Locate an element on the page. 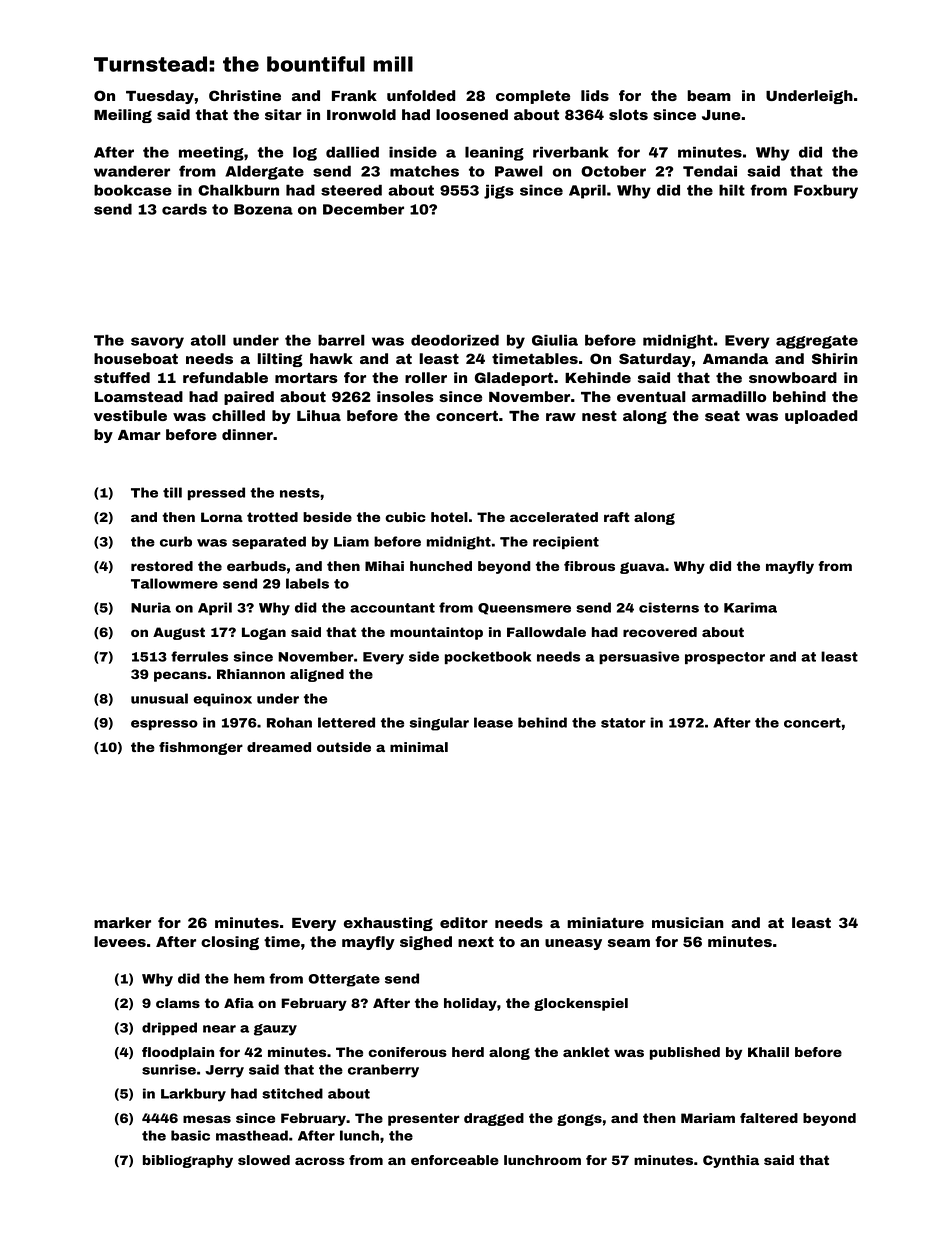 This image has height=1233, width=952. across is located at coordinates (320, 1161).
